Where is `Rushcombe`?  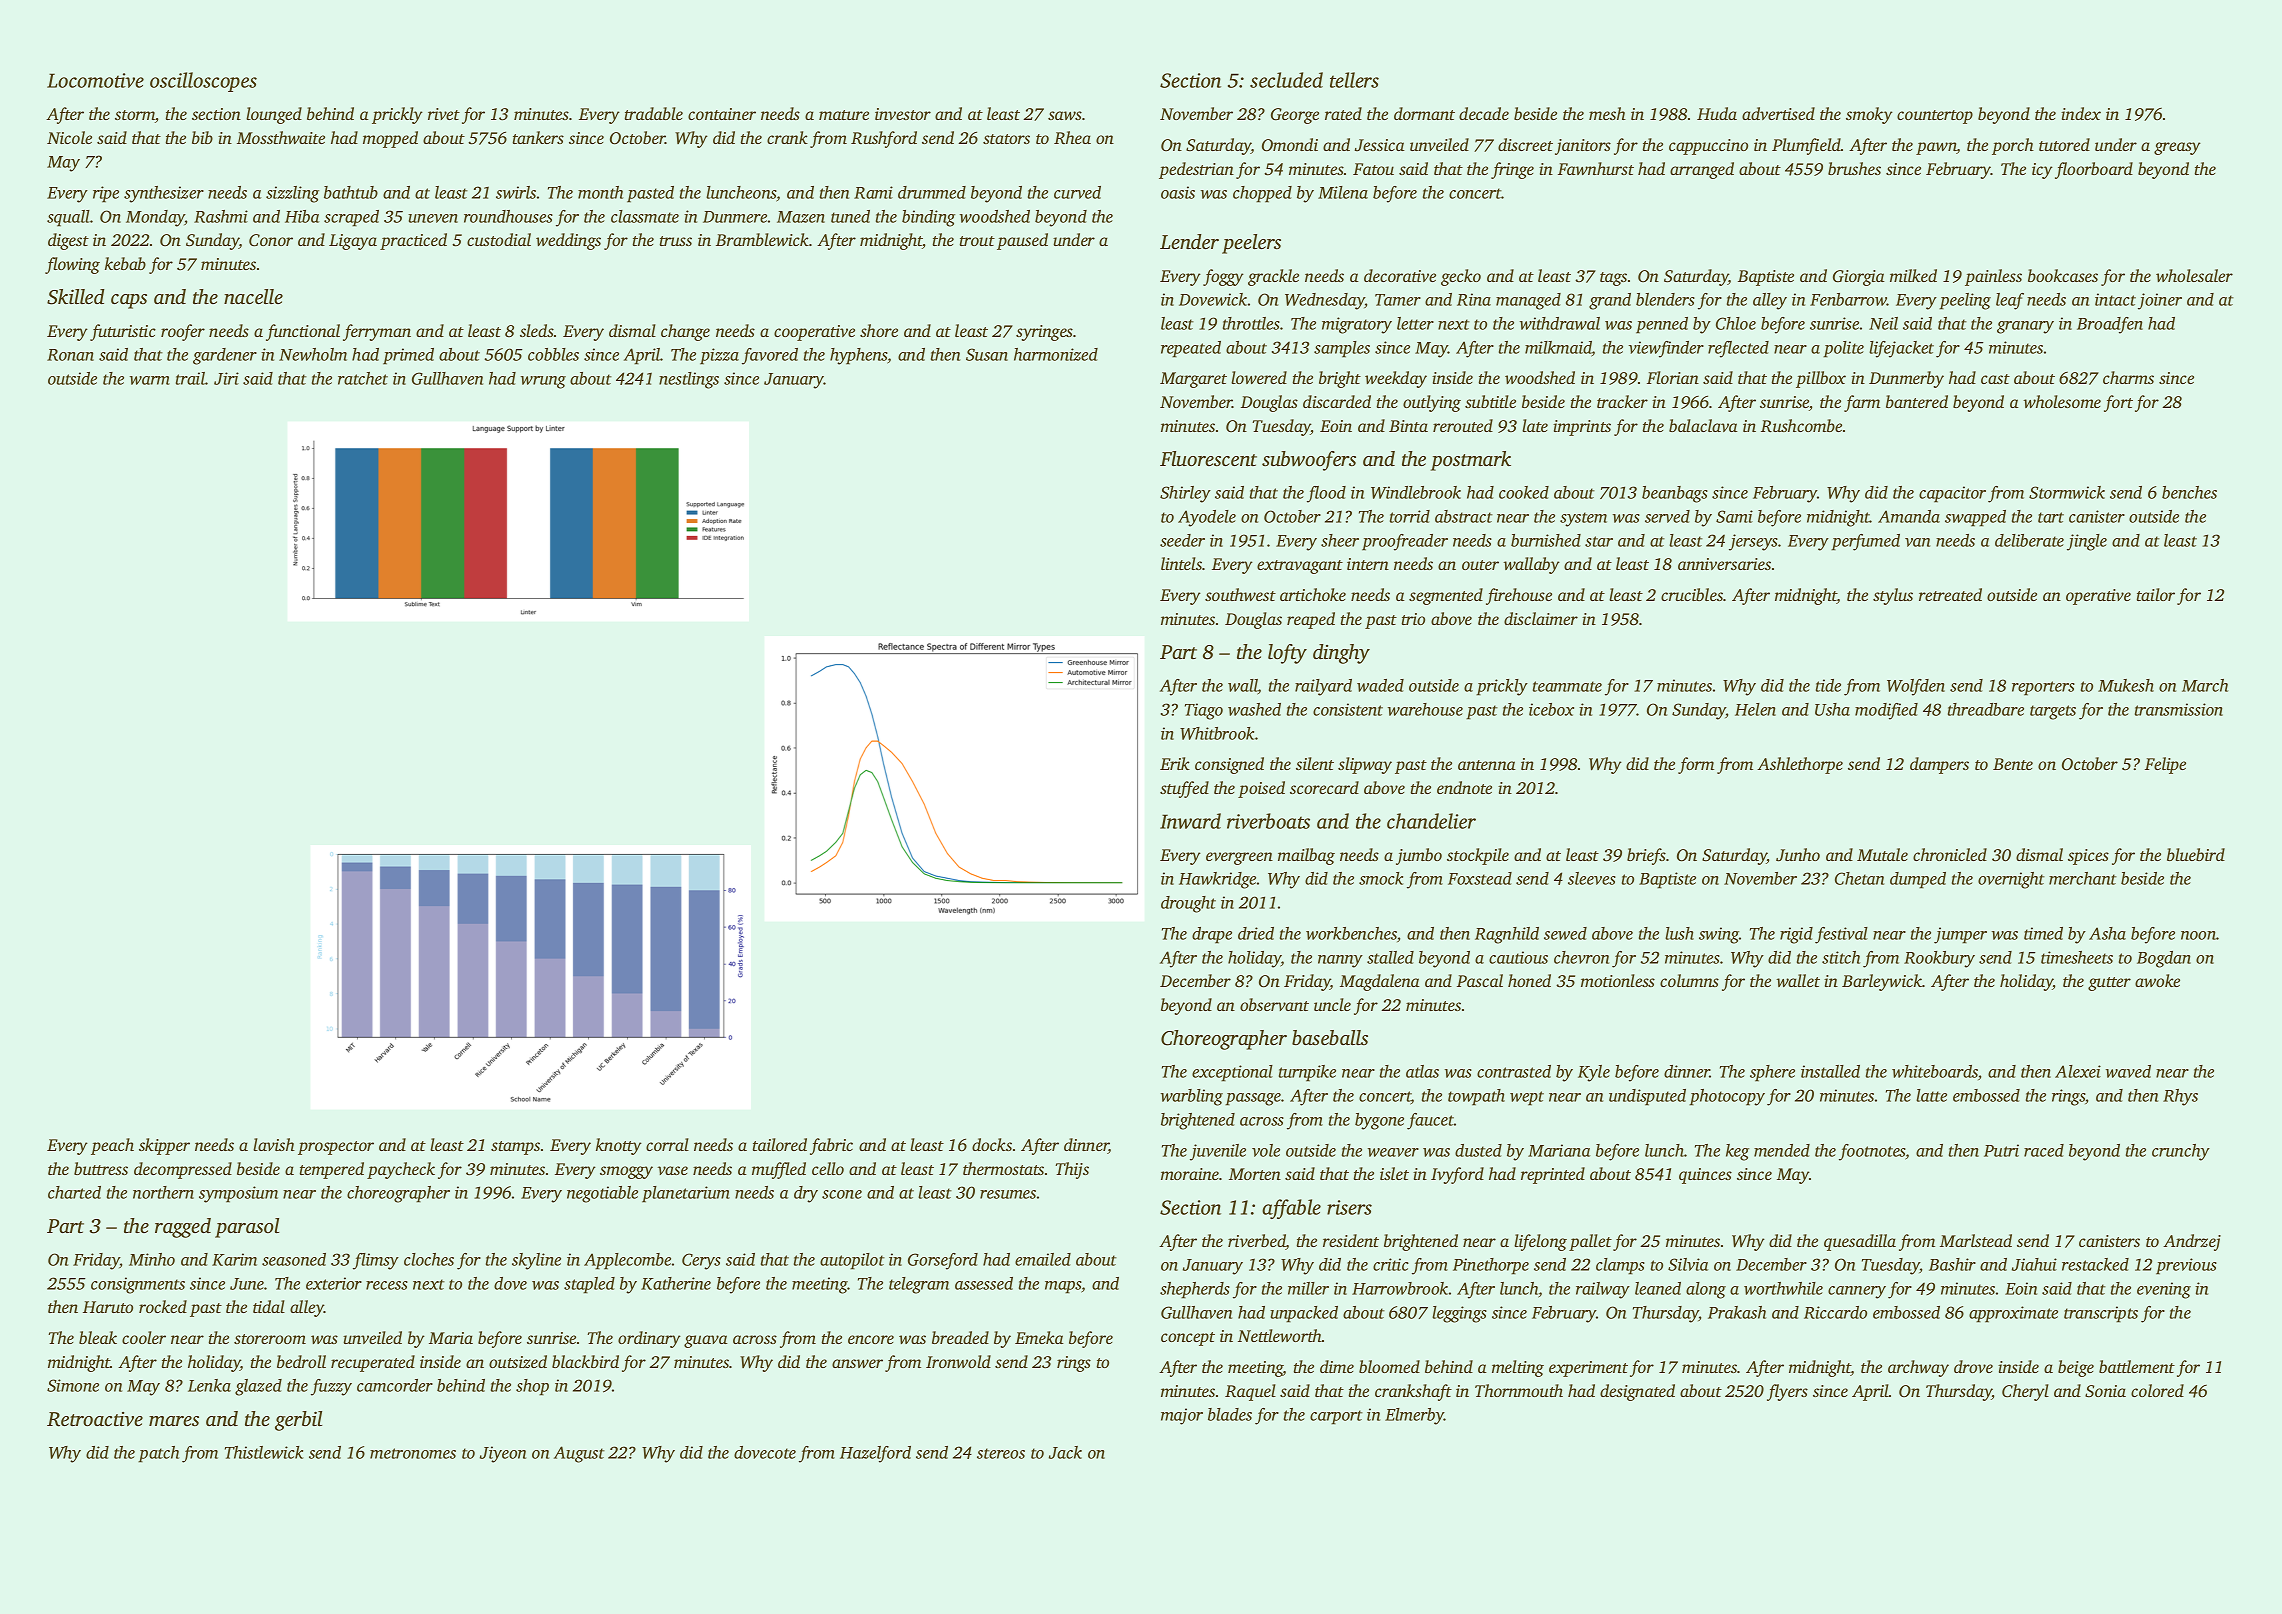 Rushcombe is located at coordinates (1801, 426).
